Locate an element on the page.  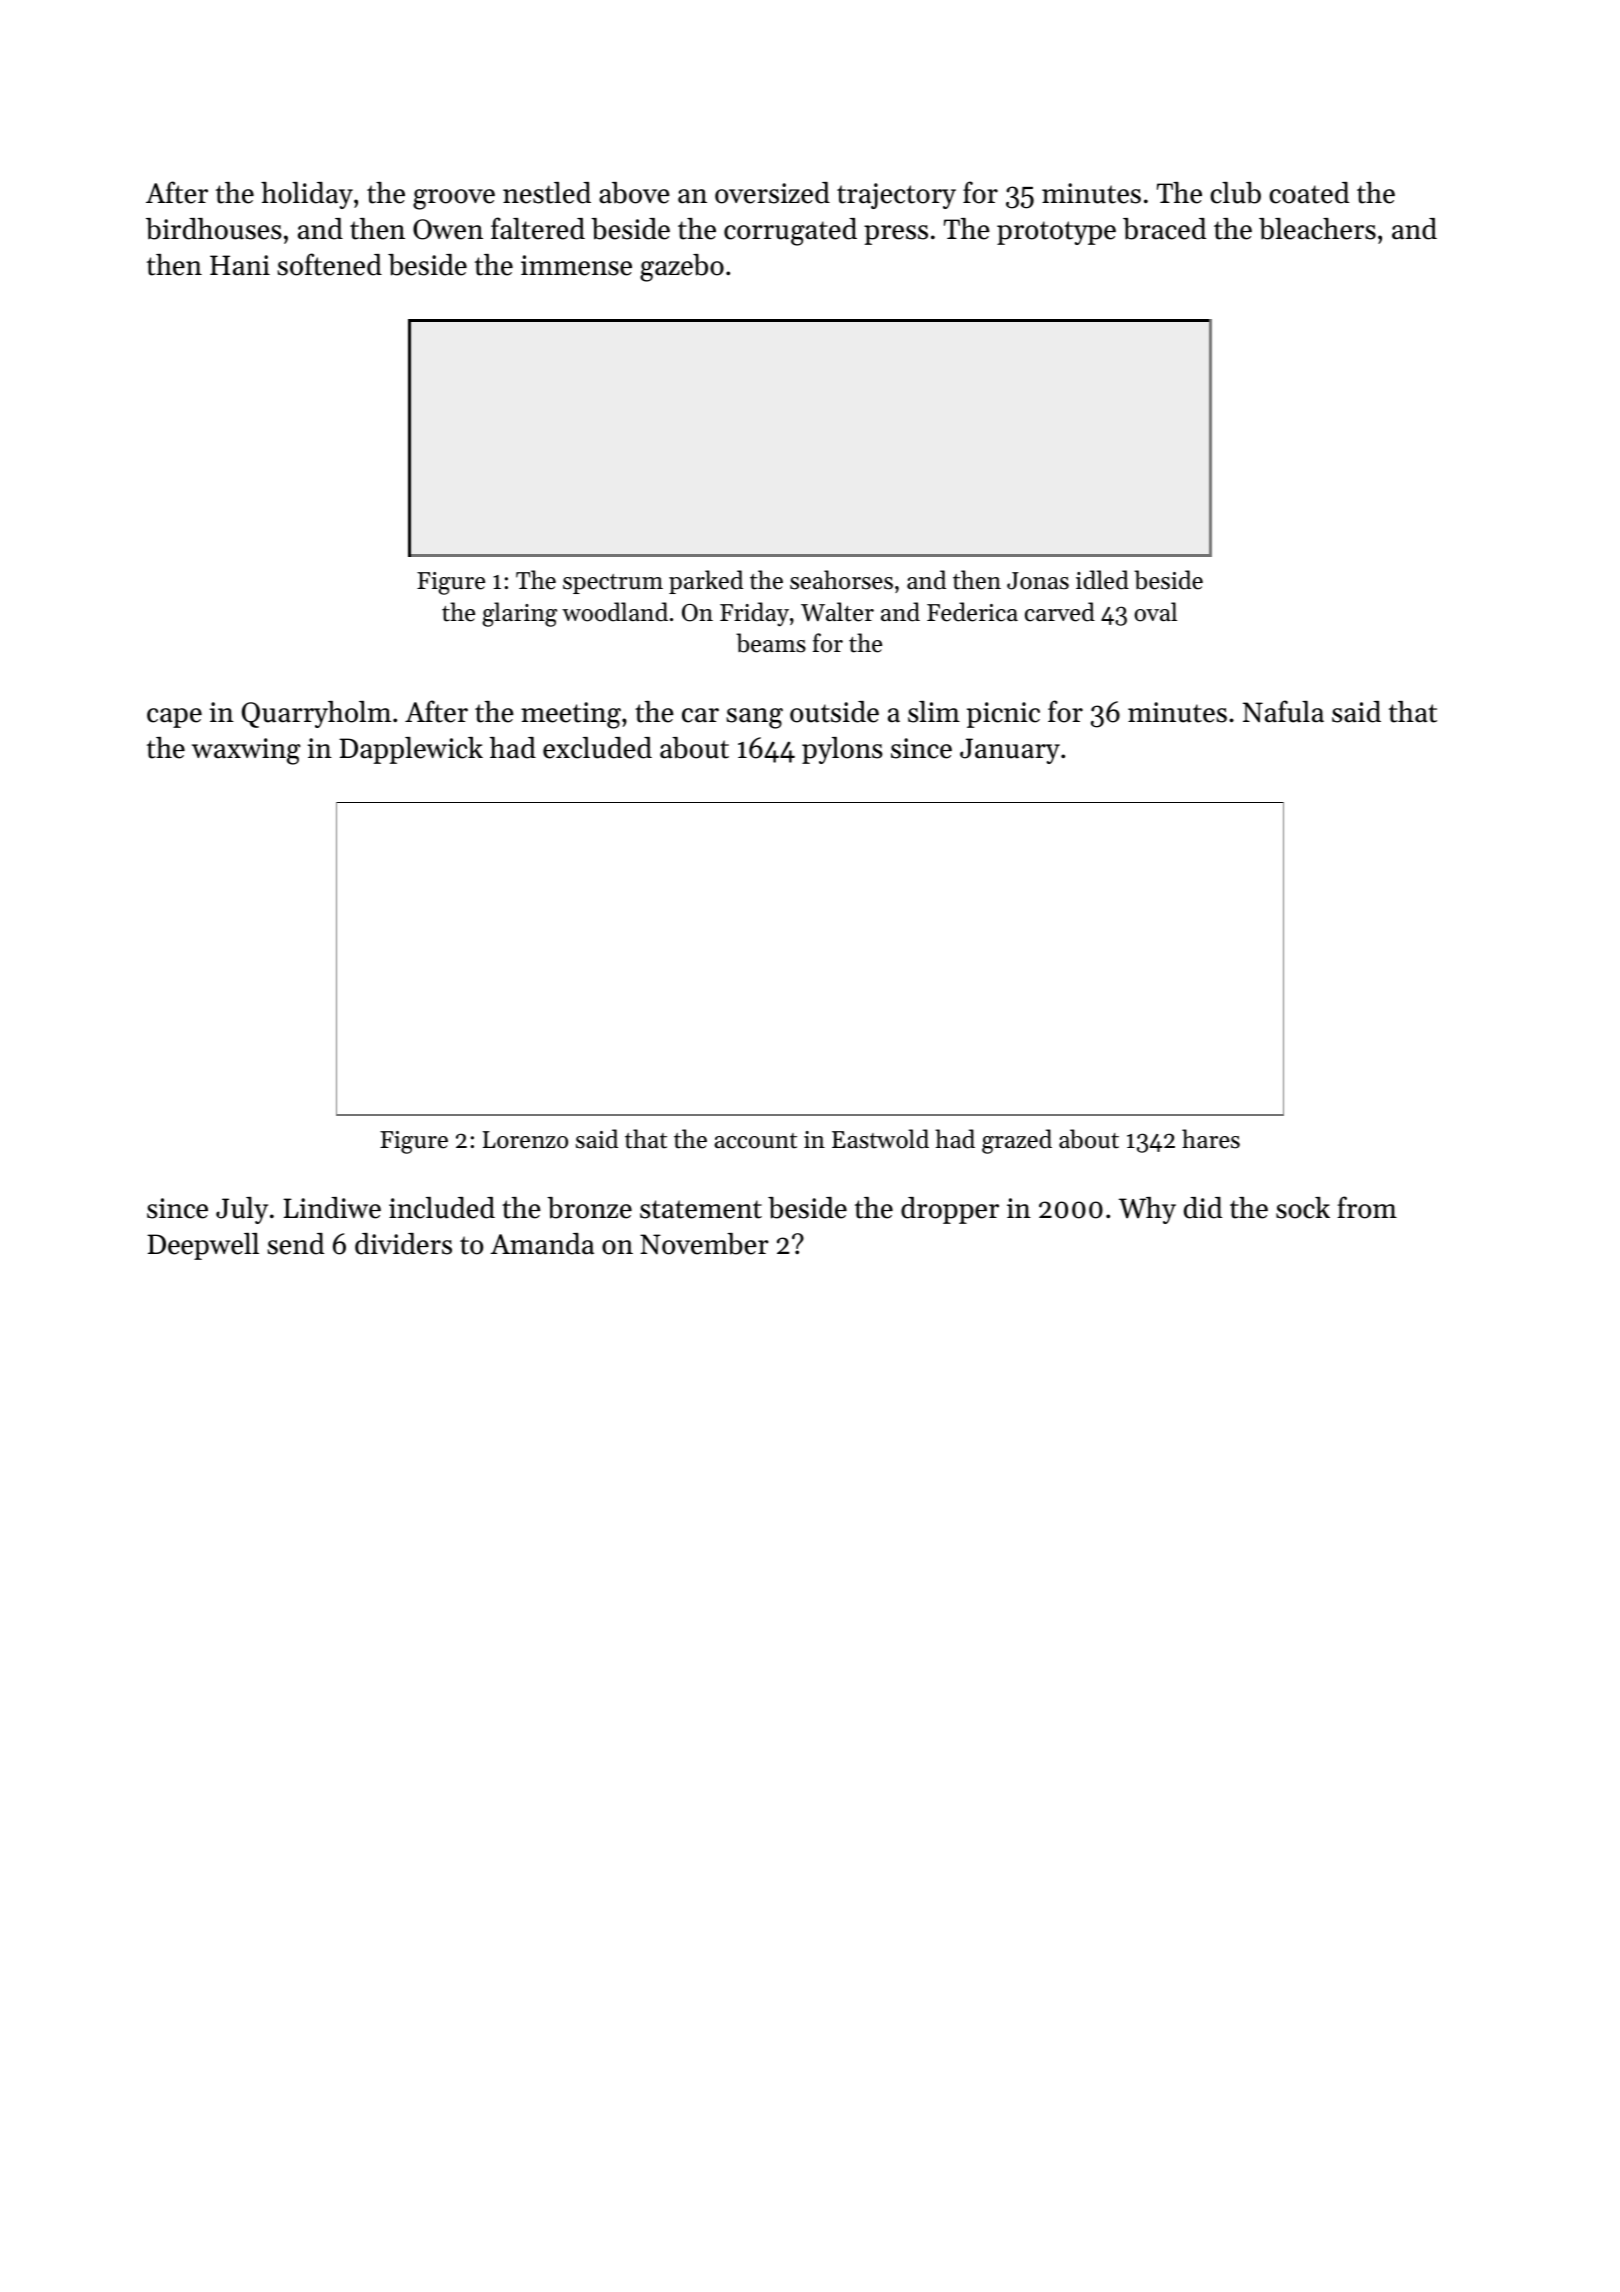
cape is located at coordinates (174, 718).
